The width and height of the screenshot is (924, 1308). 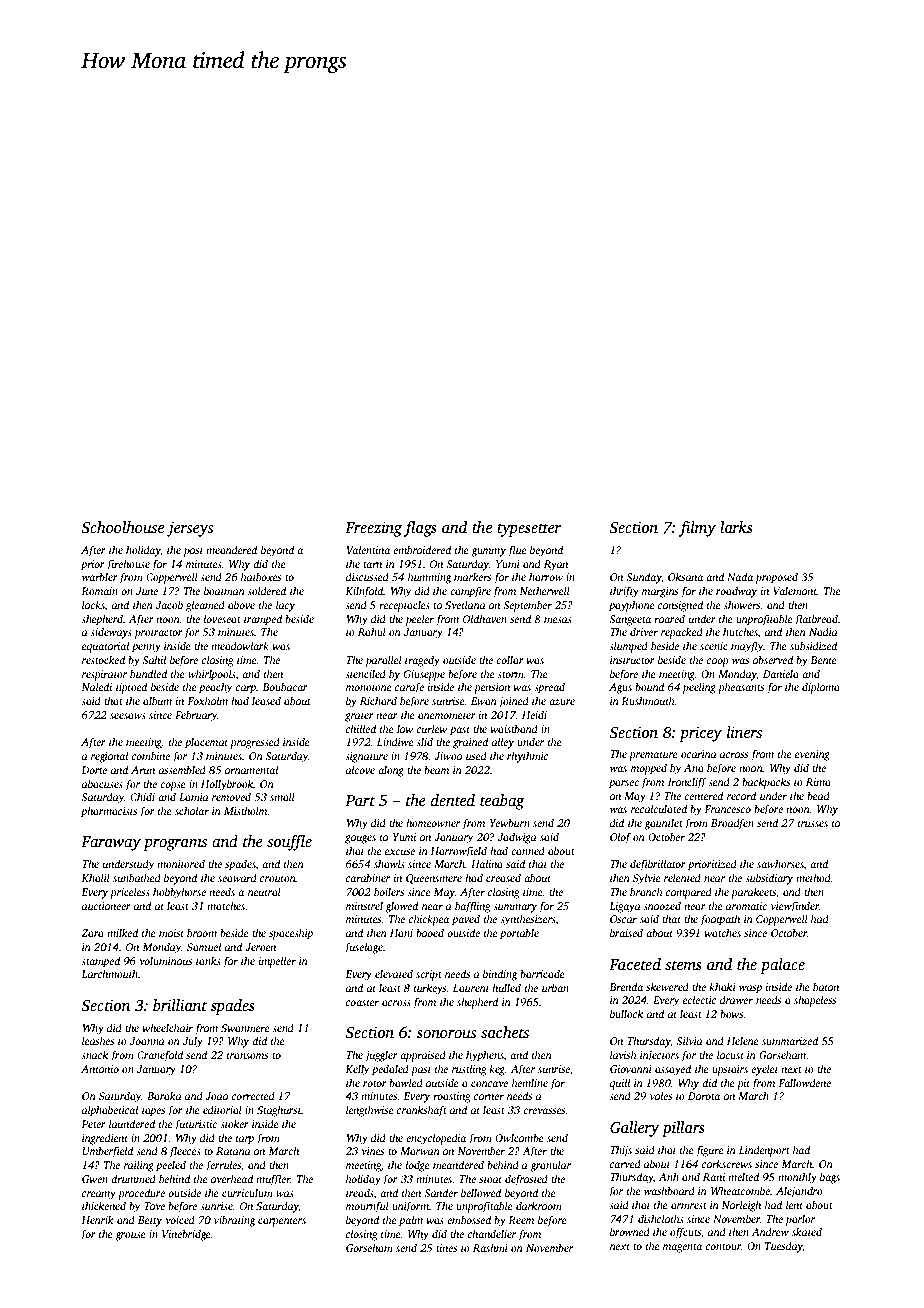 I want to click on hatboxes, so click(x=261, y=576).
